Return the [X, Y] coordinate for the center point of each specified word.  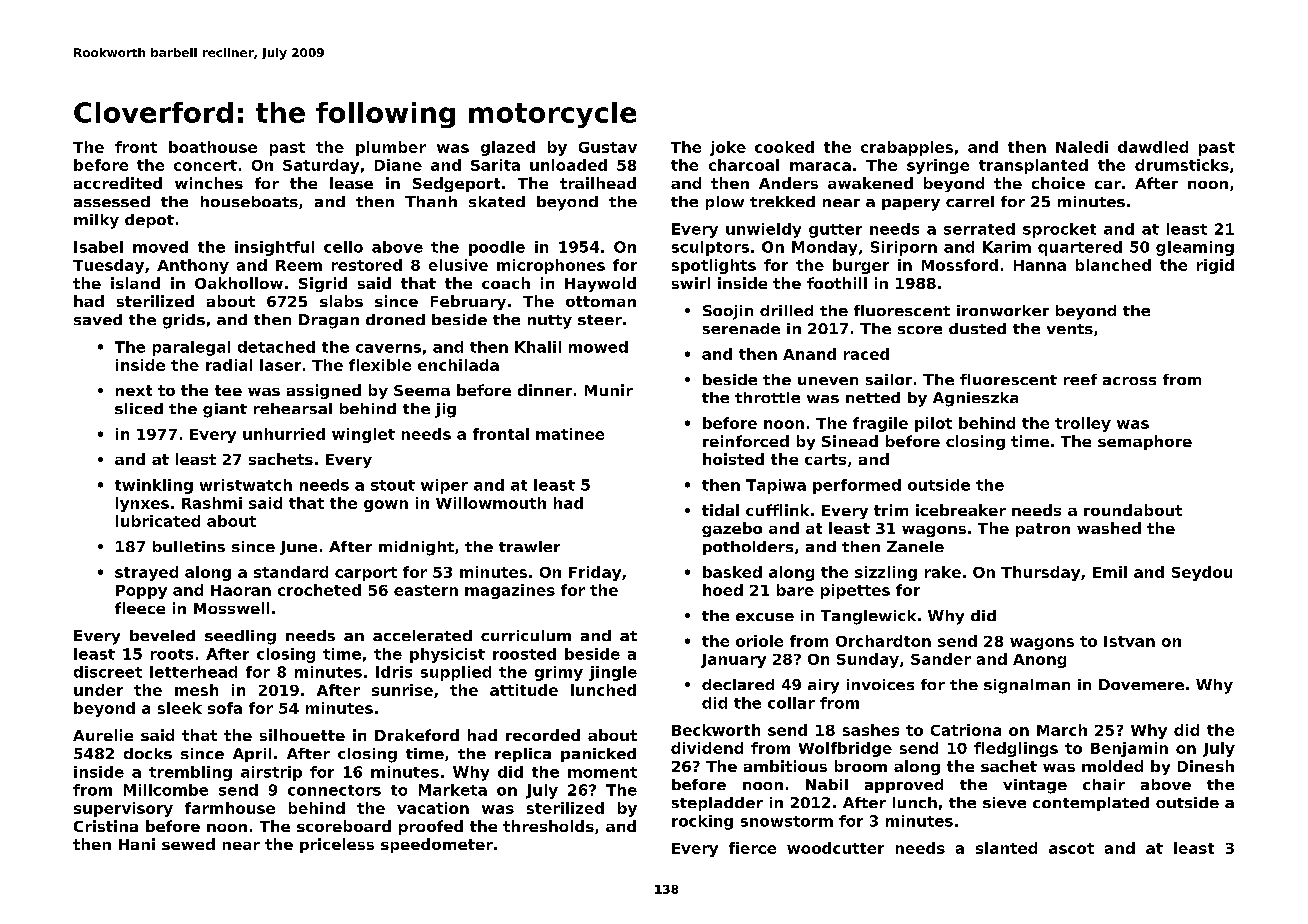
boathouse [213, 147]
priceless [337, 845]
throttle [767, 397]
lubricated [158, 521]
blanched [1113, 265]
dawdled [1153, 147]
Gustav [608, 147]
